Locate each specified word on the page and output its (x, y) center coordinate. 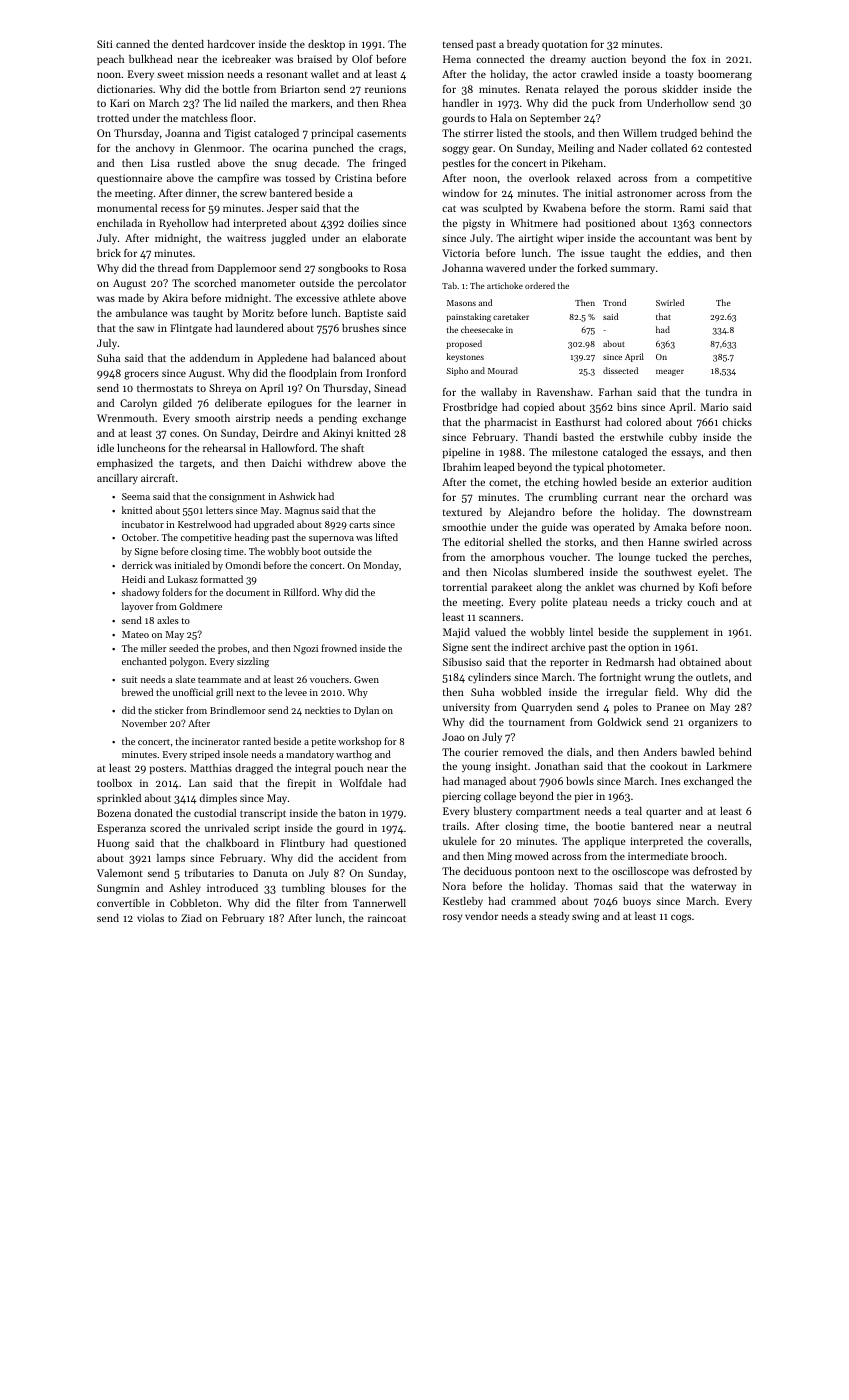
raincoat (387, 918)
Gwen (366, 679)
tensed (458, 44)
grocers (141, 375)
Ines (670, 781)
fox (699, 59)
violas (150, 918)
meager (670, 372)
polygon (187, 662)
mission (205, 74)
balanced (354, 358)
